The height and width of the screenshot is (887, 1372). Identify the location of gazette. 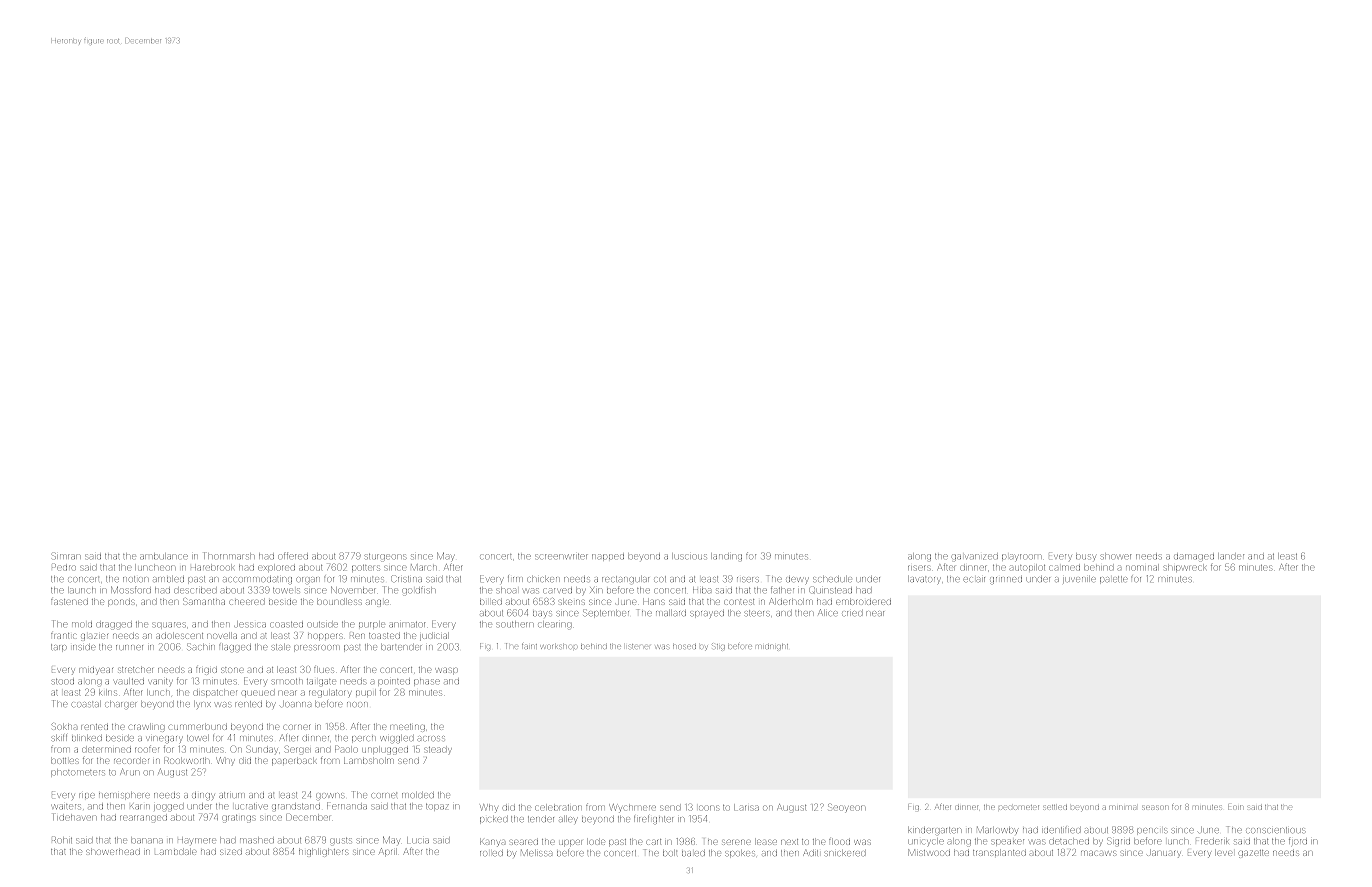
(1254, 854).
